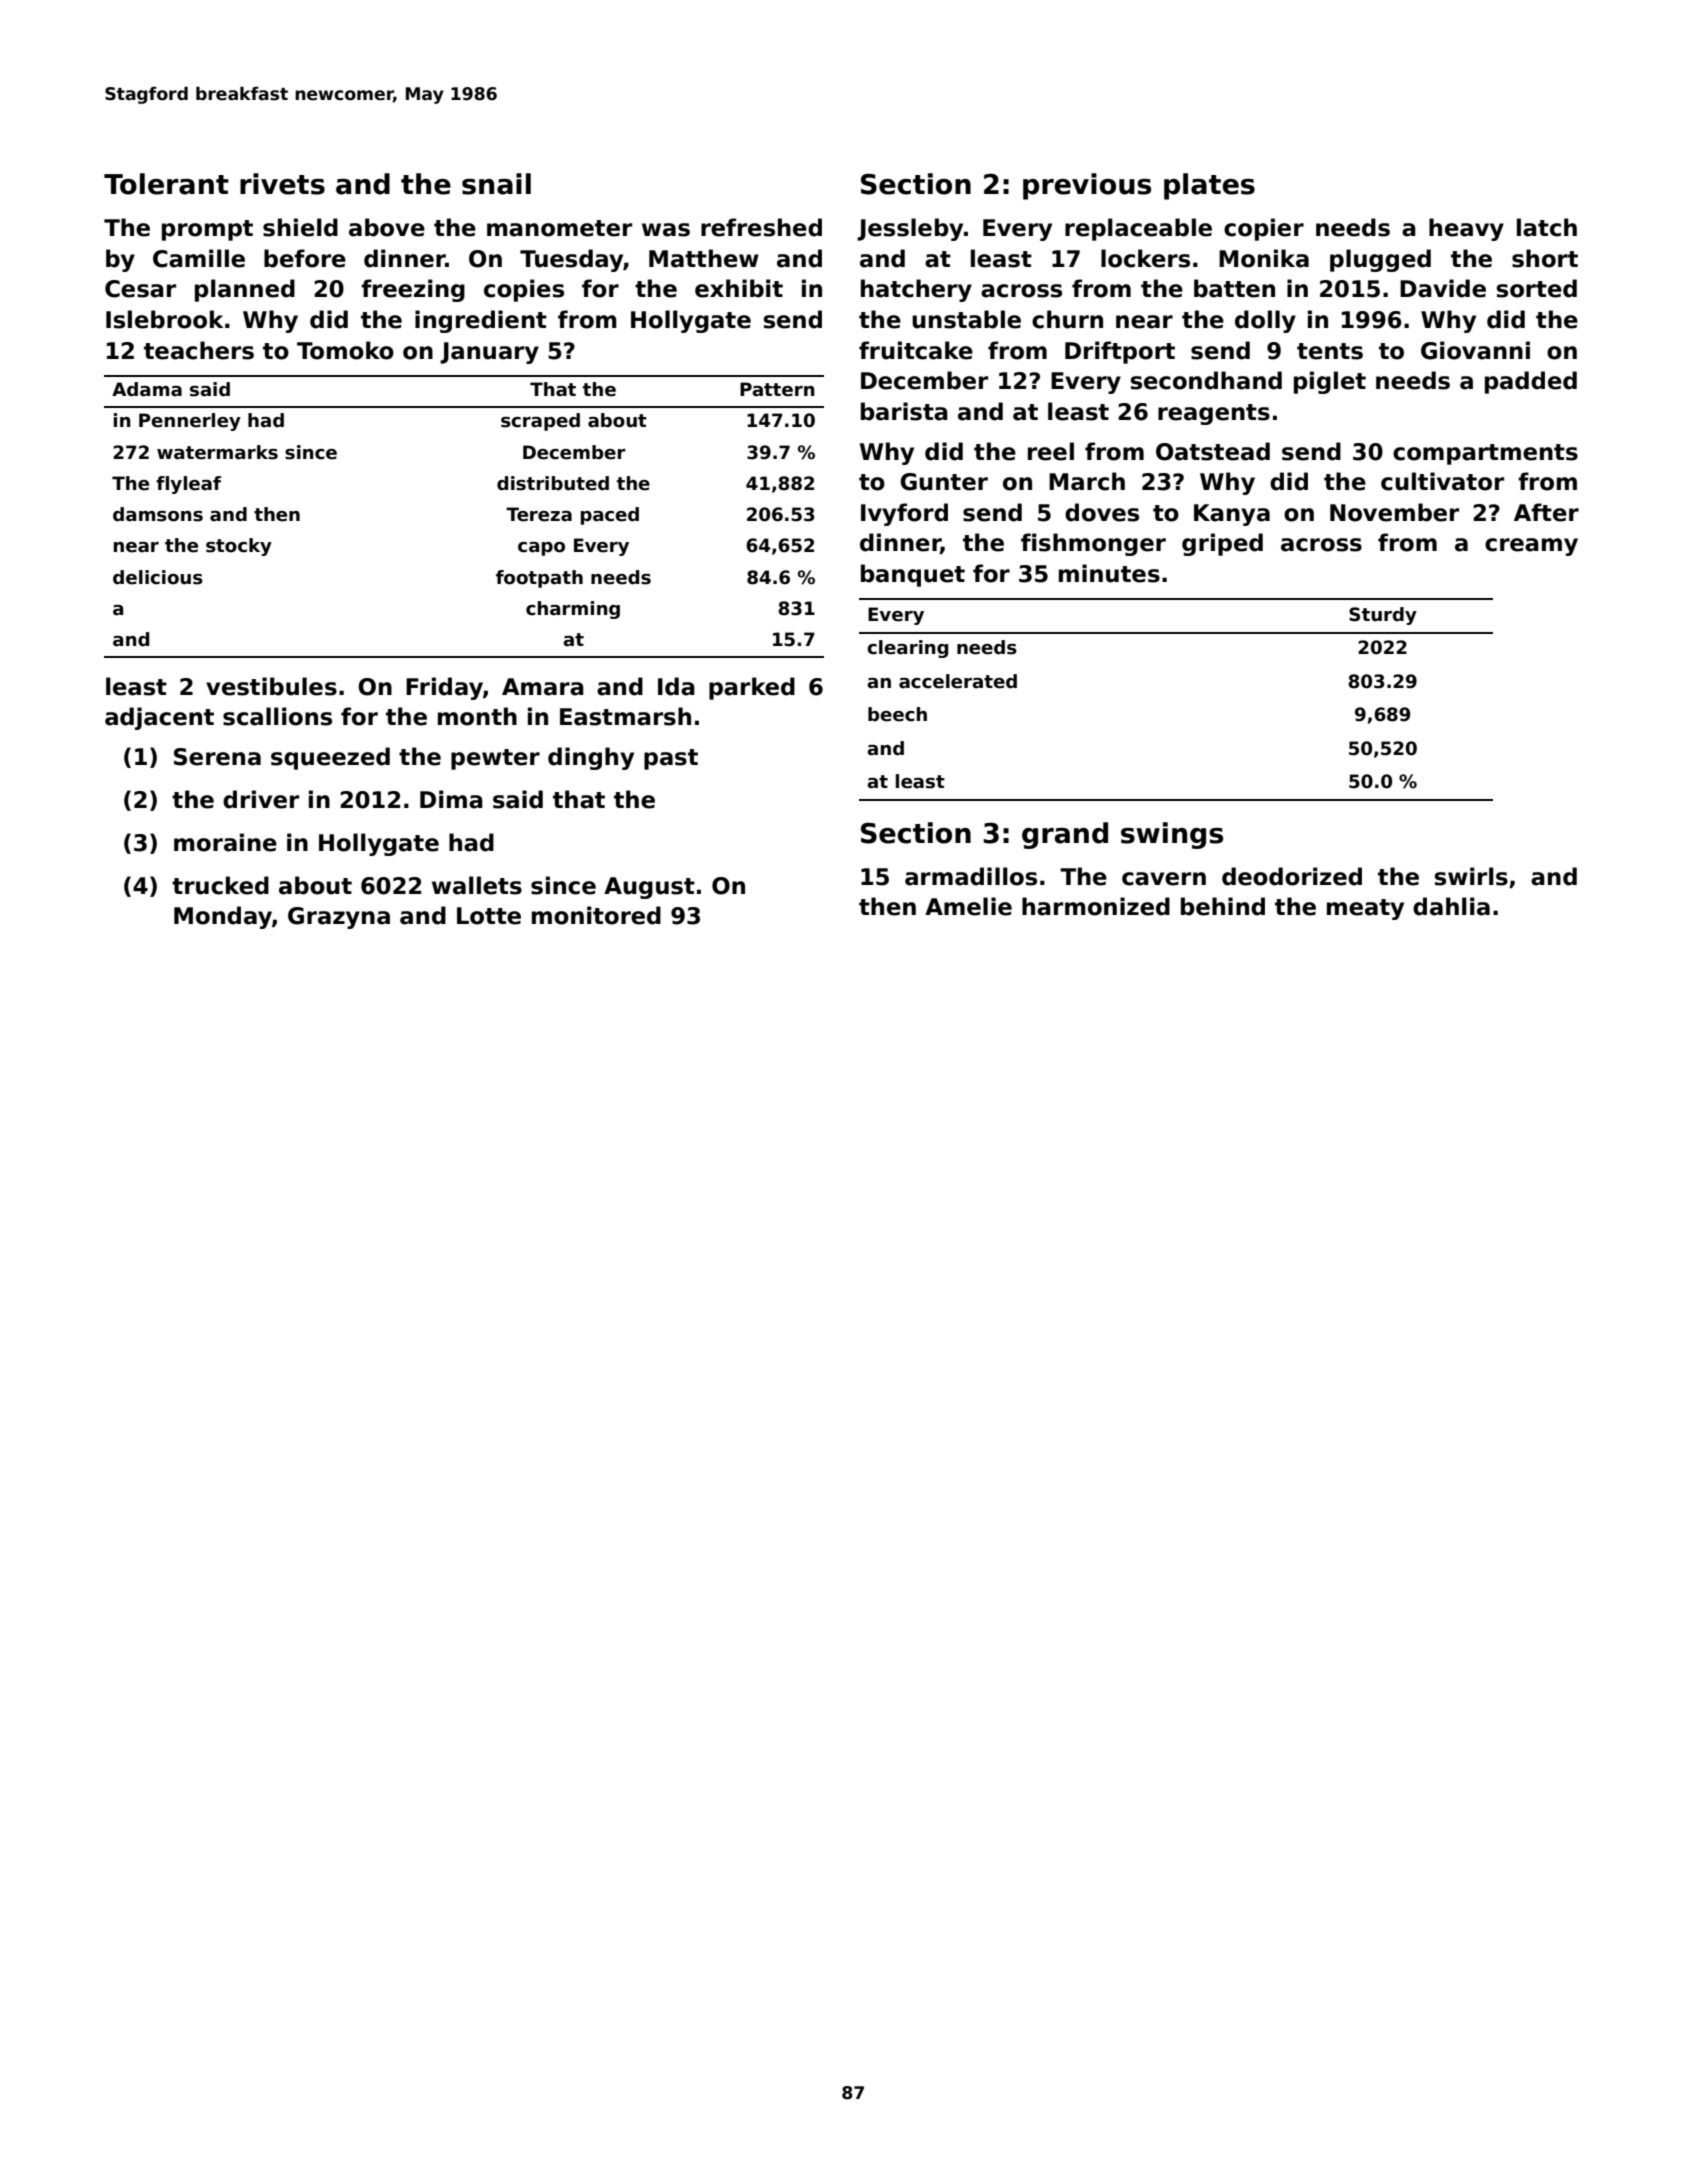 This document has height=2178, width=1683. Describe the element at coordinates (897, 714) in the document. I see `beech` at that location.
